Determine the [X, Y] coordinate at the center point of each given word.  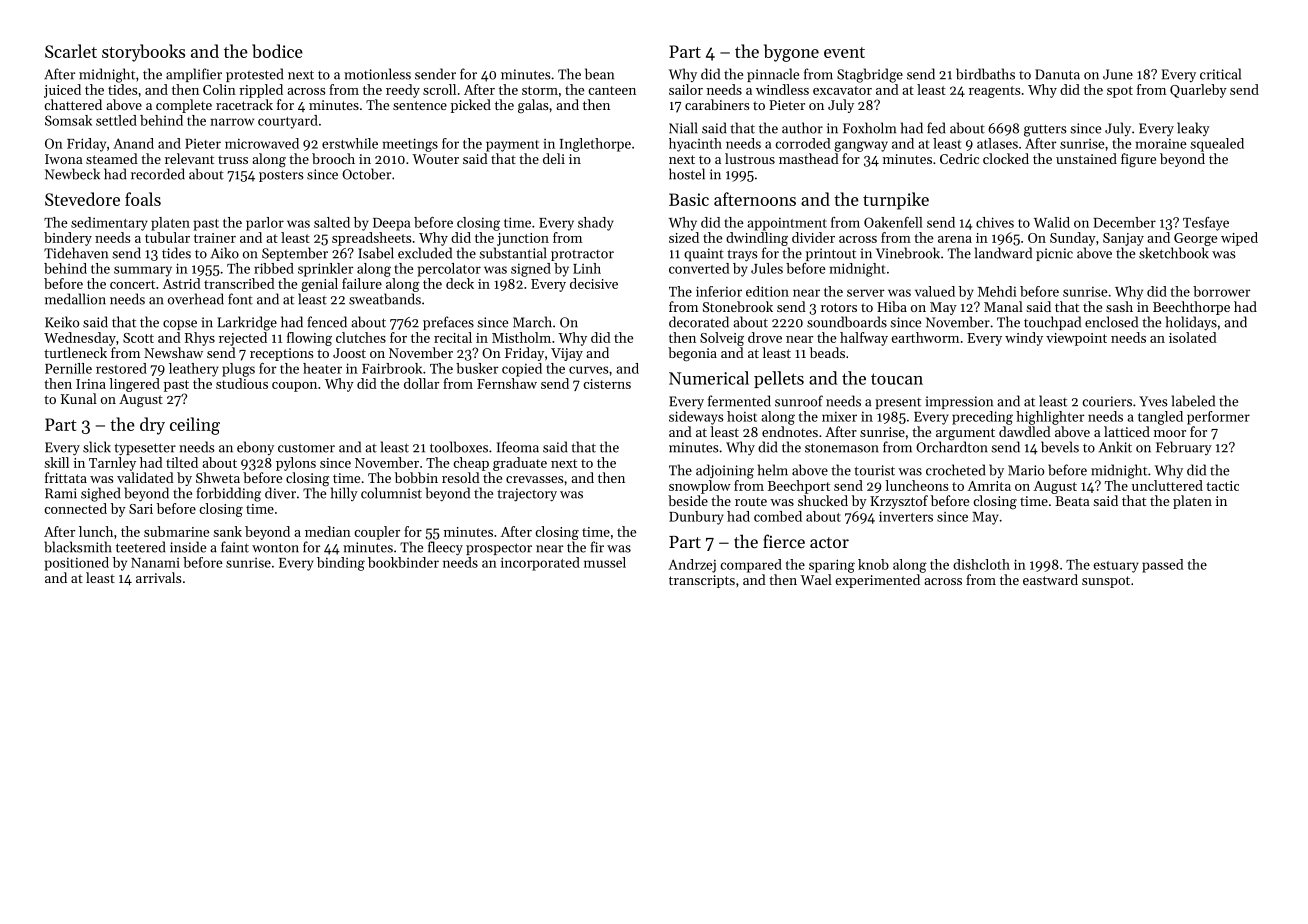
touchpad [1052, 323]
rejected [243, 339]
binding [341, 564]
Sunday [1073, 239]
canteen [612, 90]
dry [152, 426]
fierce [784, 541]
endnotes [790, 431]
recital [453, 337]
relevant [189, 158]
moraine [1161, 144]
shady [596, 224]
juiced [62, 91]
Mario [1026, 470]
